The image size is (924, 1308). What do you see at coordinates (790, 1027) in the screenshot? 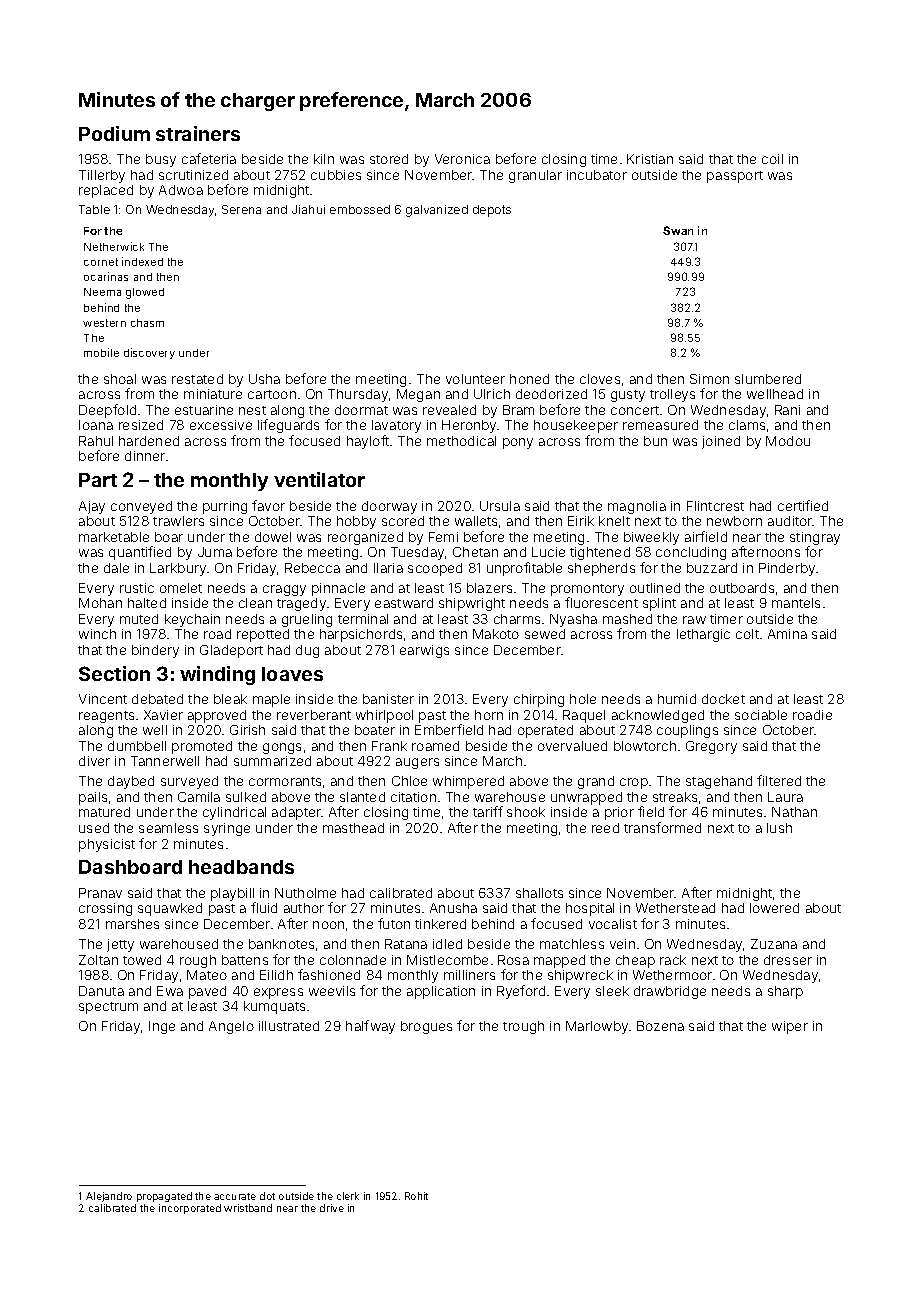
I see `wiper` at bounding box center [790, 1027].
